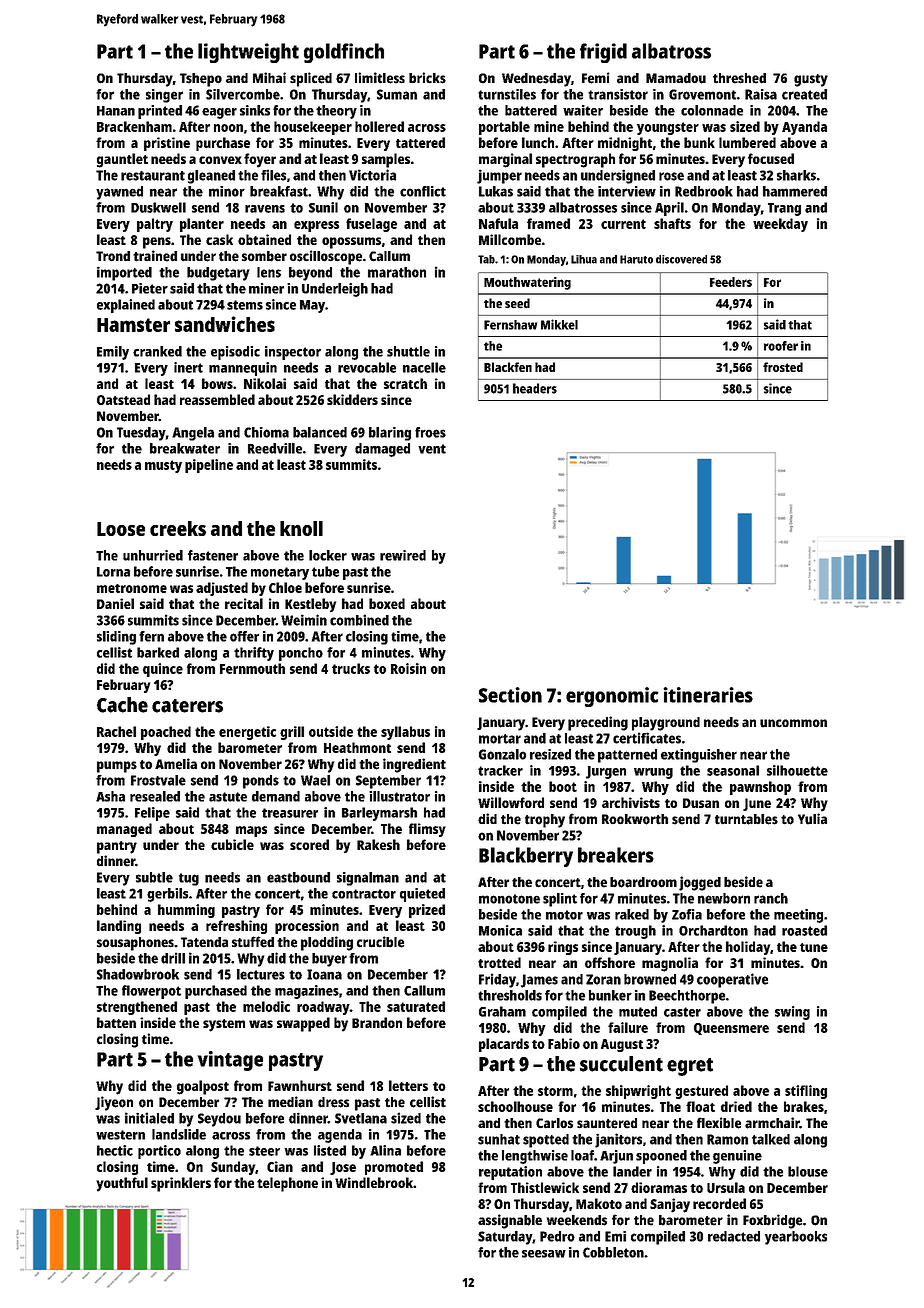 This screenshot has height=1308, width=924. What do you see at coordinates (248, 53) in the screenshot?
I see `lightweight` at bounding box center [248, 53].
